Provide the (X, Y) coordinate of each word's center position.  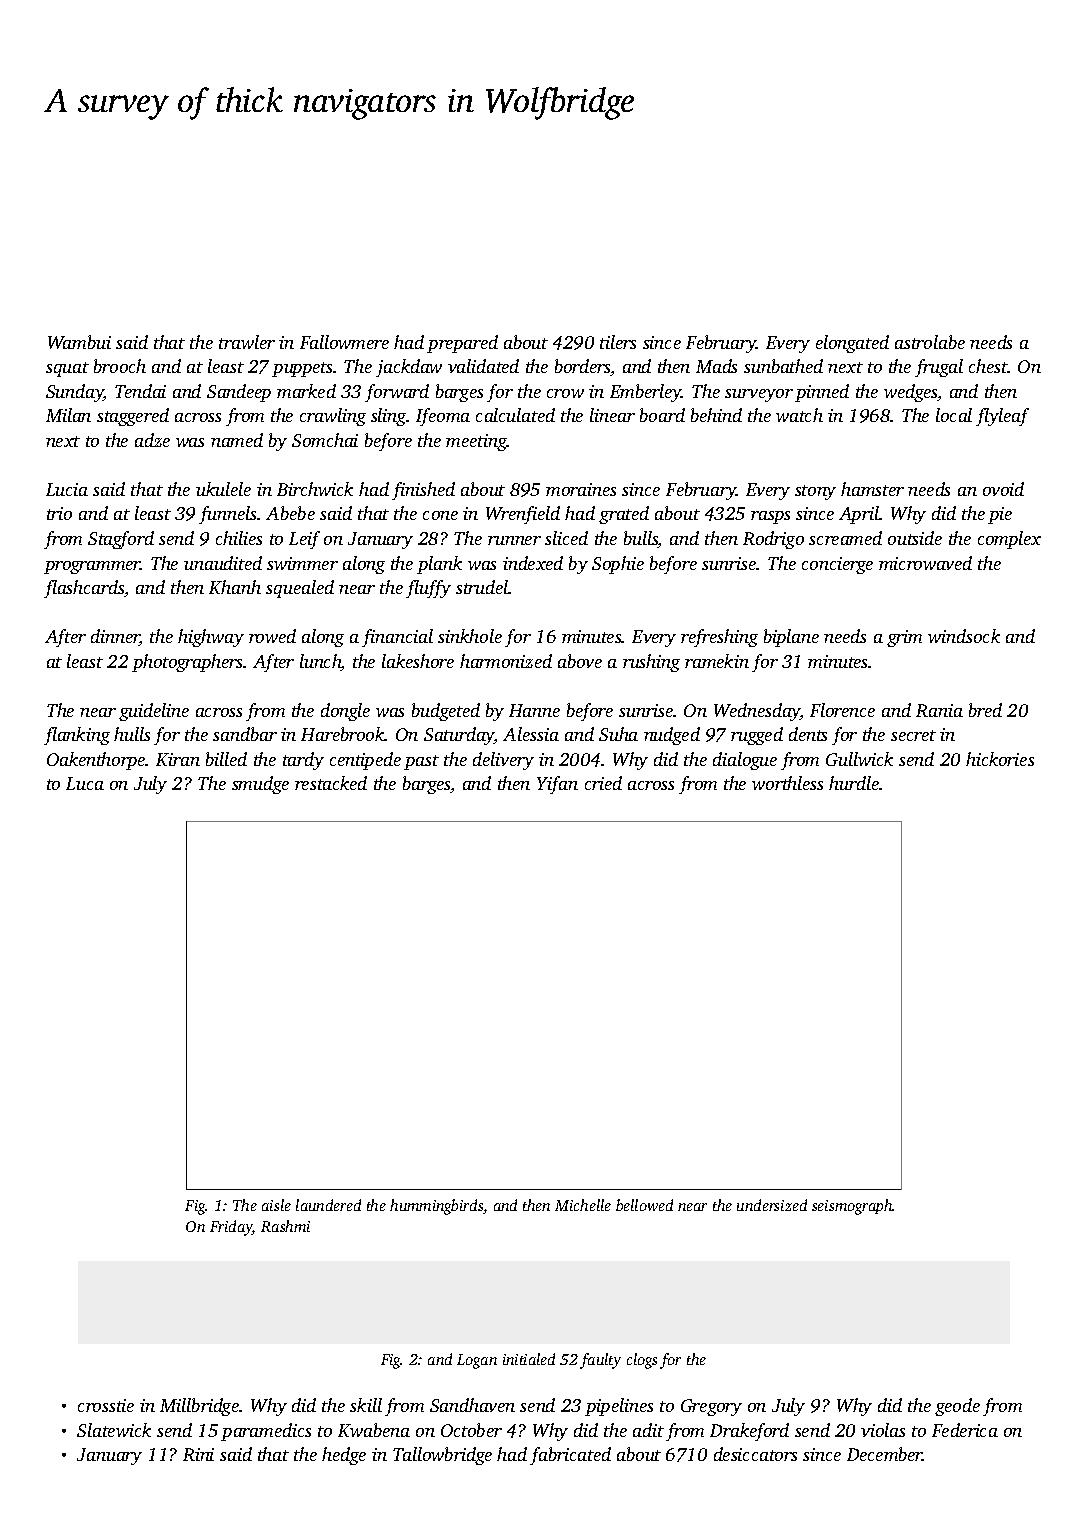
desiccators (755, 1454)
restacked (331, 783)
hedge (344, 1456)
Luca (85, 783)
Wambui (79, 342)
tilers (618, 342)
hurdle (854, 783)
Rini (198, 1454)
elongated (852, 344)
